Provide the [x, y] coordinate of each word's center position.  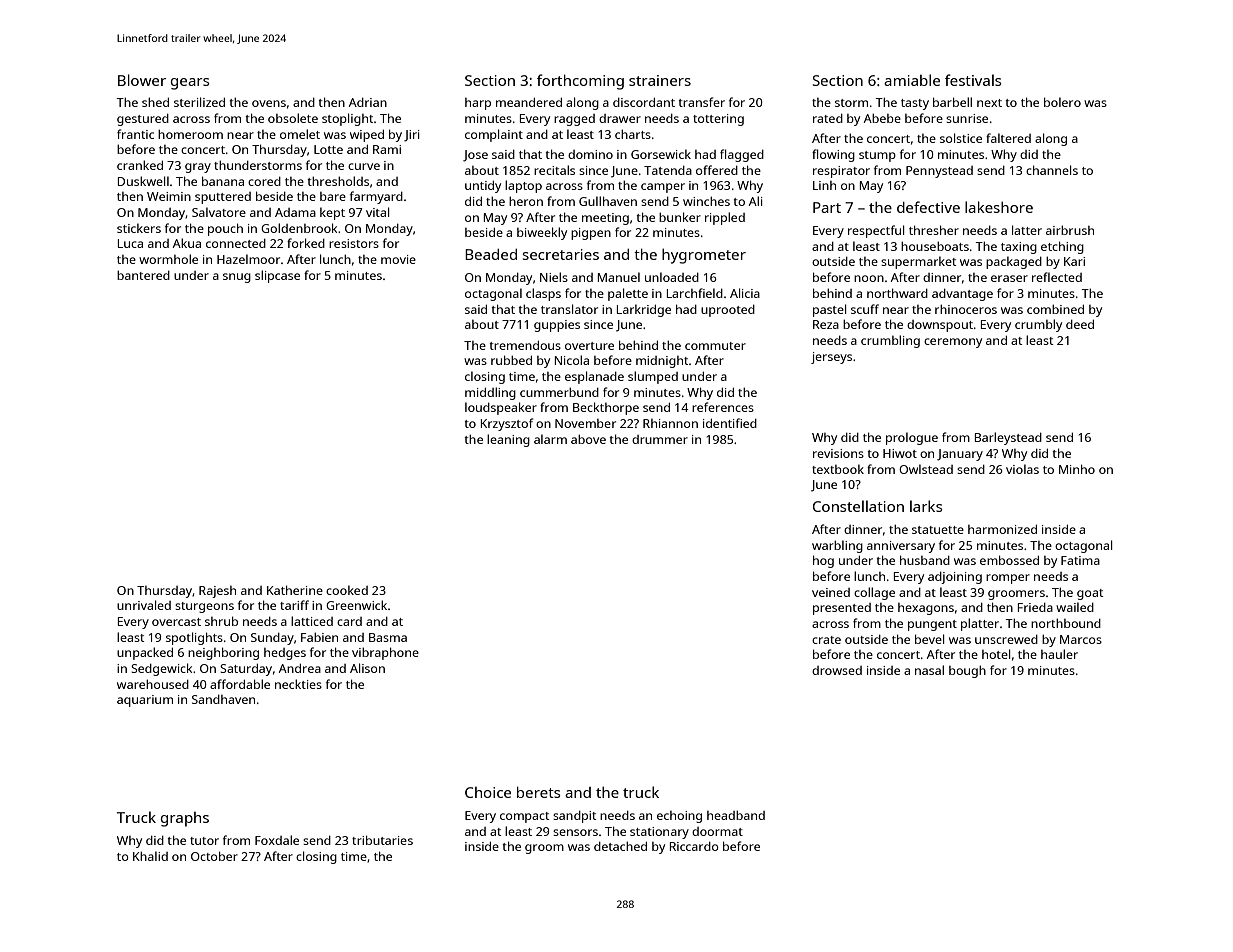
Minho [1077, 469]
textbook [838, 469]
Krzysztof [507, 424]
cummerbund [559, 392]
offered [717, 170]
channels [1052, 170]
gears [190, 84]
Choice [488, 792]
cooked [347, 590]
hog [823, 561]
